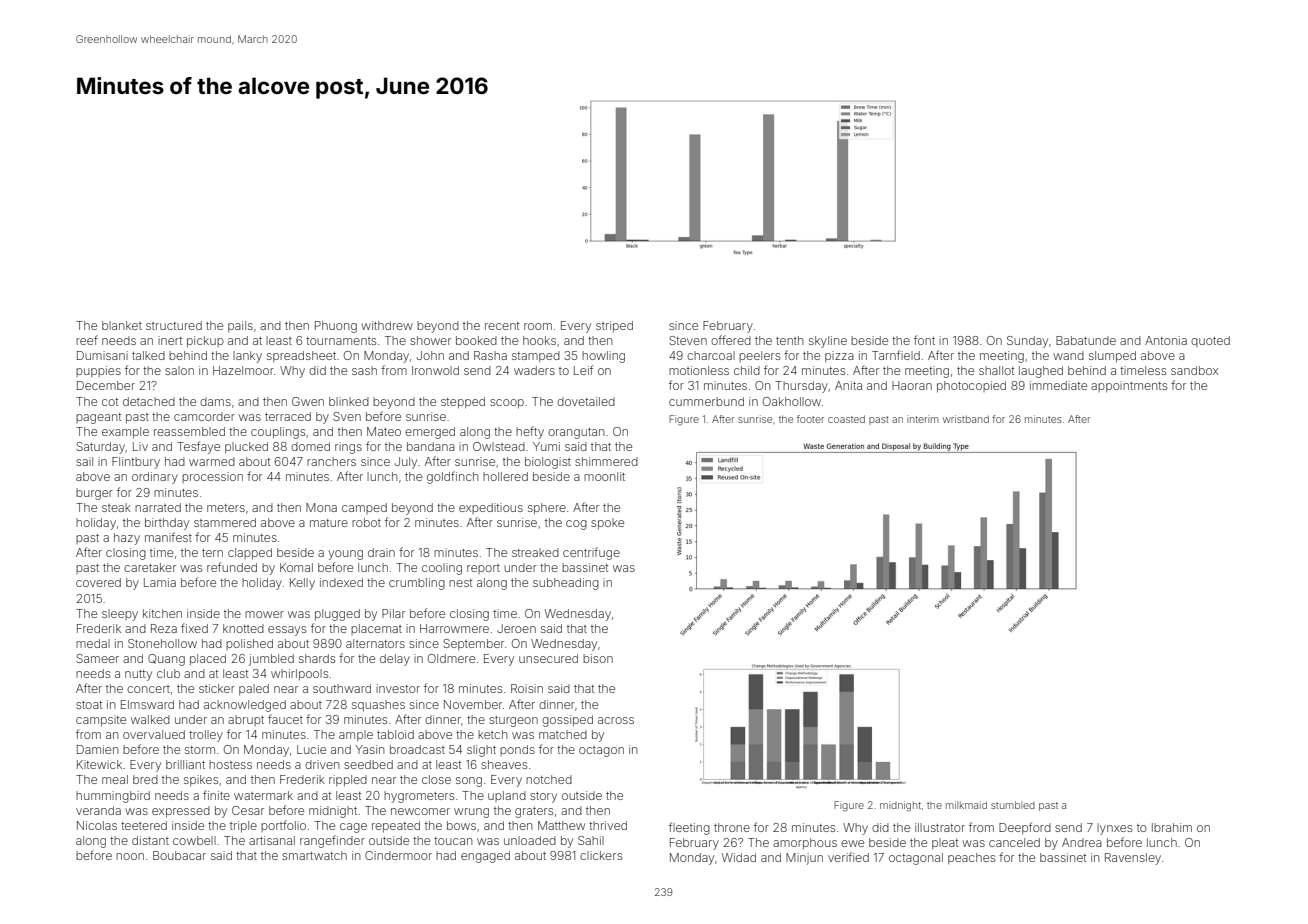 This document has width=1308, height=924. What do you see at coordinates (1166, 340) in the document?
I see `Antonia` at bounding box center [1166, 340].
